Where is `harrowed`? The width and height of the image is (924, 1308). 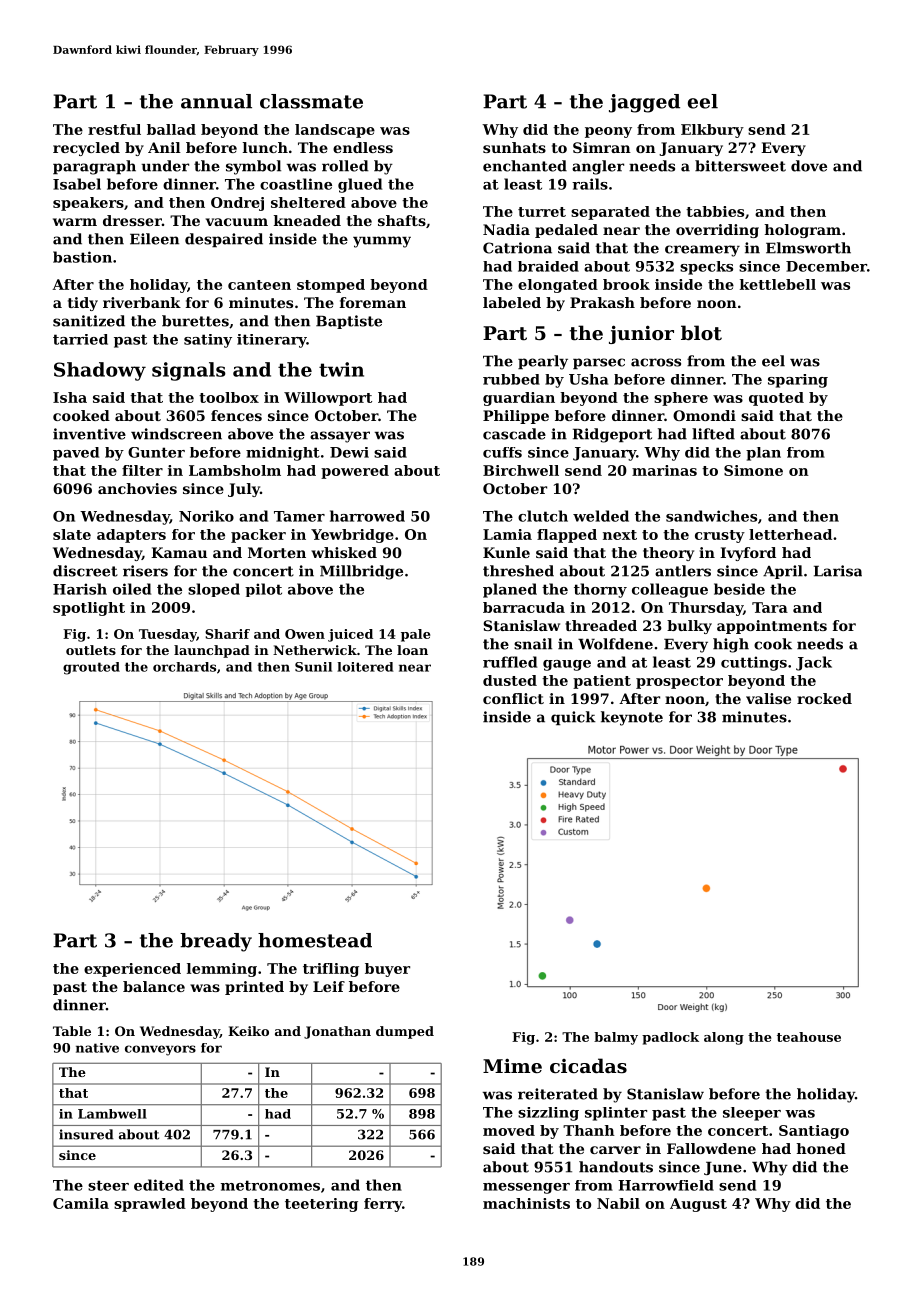 harrowed is located at coordinates (367, 516).
